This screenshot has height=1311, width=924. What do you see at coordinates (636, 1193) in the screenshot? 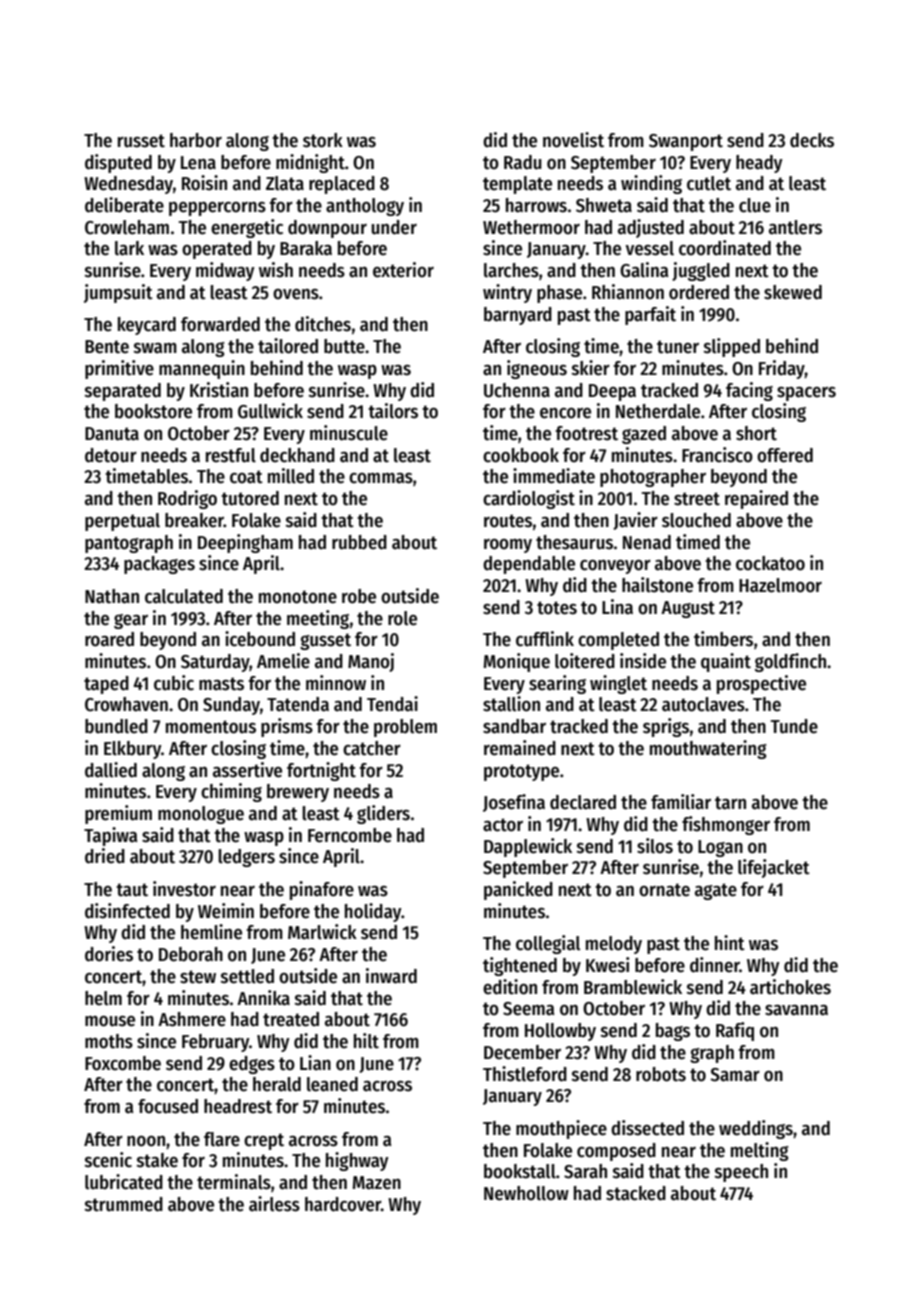
I see `stacked` at bounding box center [636, 1193].
